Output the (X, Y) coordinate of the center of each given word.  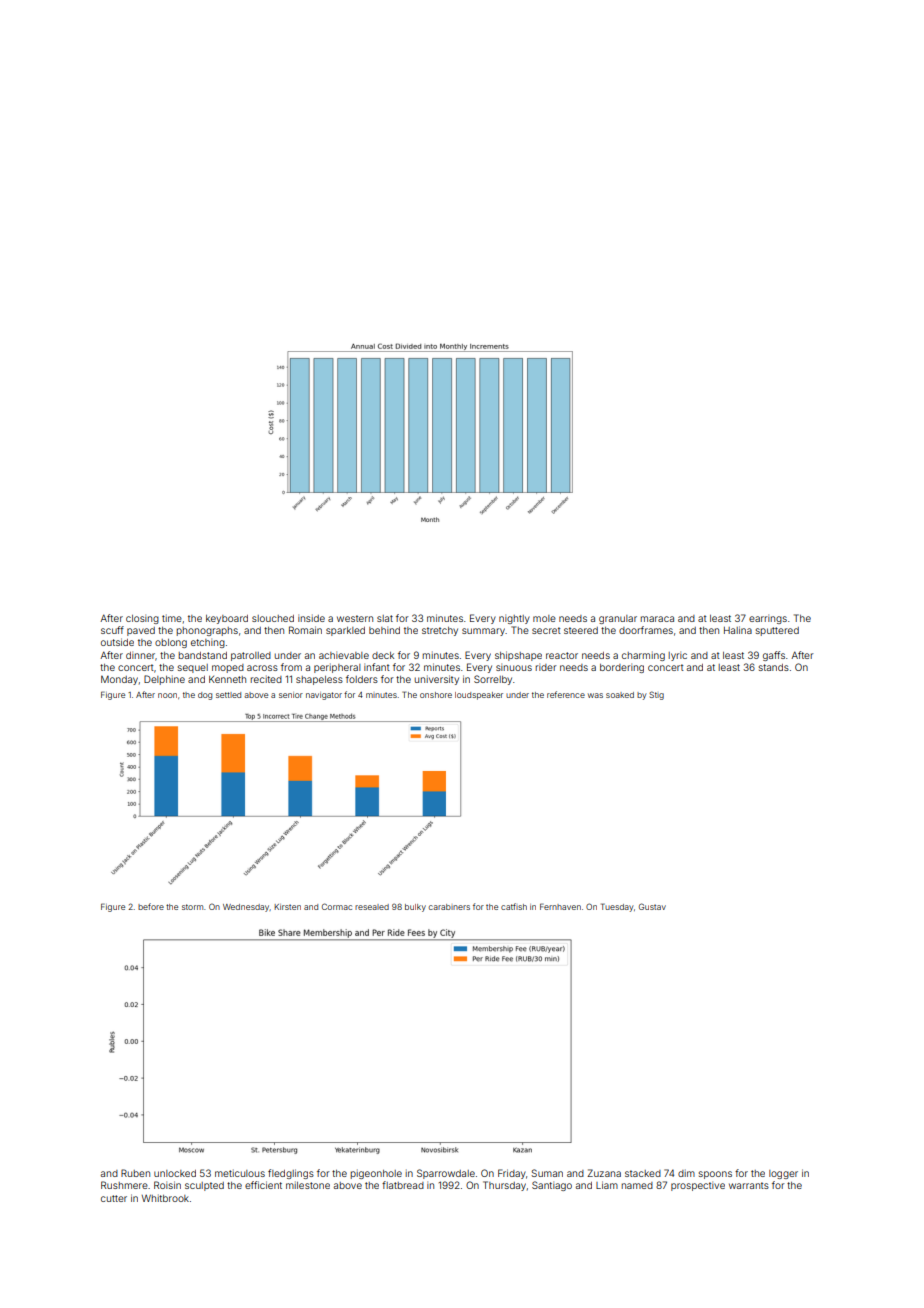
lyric (678, 656)
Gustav (652, 906)
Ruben (135, 1173)
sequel (193, 668)
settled (228, 695)
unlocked (175, 1173)
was (595, 695)
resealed (372, 907)
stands (774, 667)
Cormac (337, 906)
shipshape (518, 656)
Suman (547, 1173)
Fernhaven (560, 906)
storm (192, 907)
